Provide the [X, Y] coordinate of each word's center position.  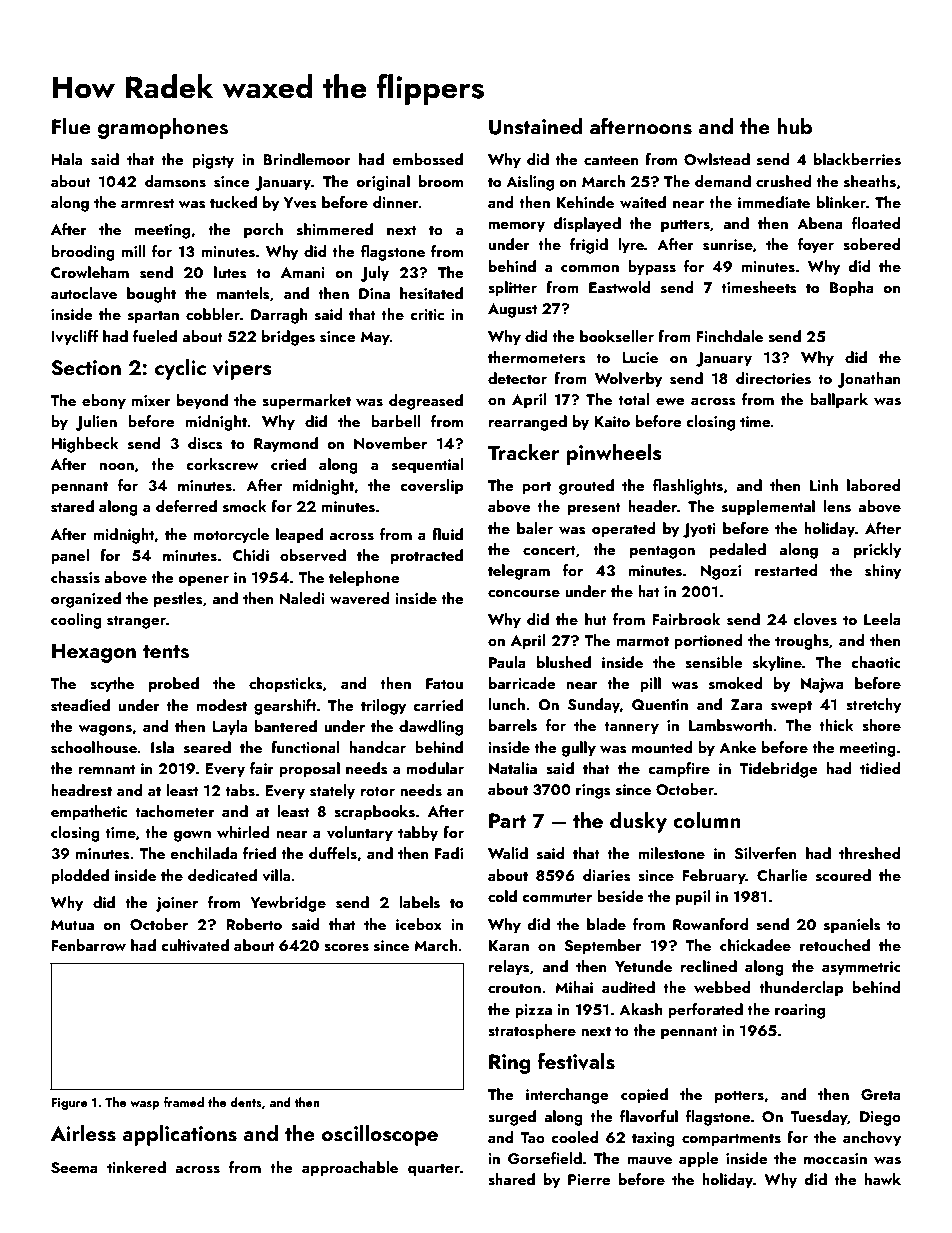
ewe [670, 401]
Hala [66, 159]
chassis [75, 577]
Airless [83, 1133]
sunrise [728, 245]
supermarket [306, 402]
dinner [396, 202]
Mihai [574, 987]
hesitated [431, 293]
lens [837, 506]
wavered [360, 598]
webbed [722, 987]
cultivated [195, 945]
